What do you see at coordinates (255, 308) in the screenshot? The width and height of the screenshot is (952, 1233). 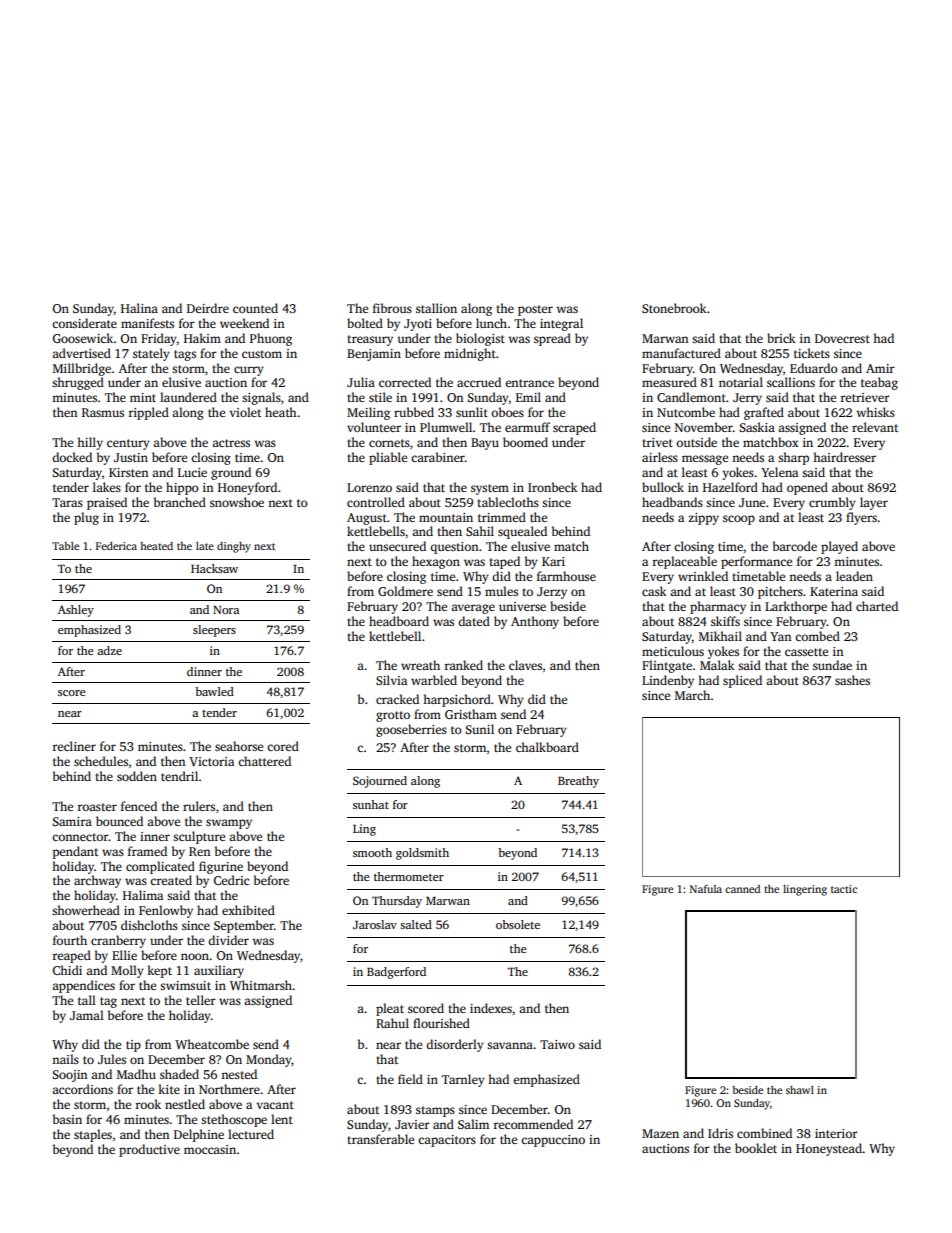 I see `counted` at bounding box center [255, 308].
